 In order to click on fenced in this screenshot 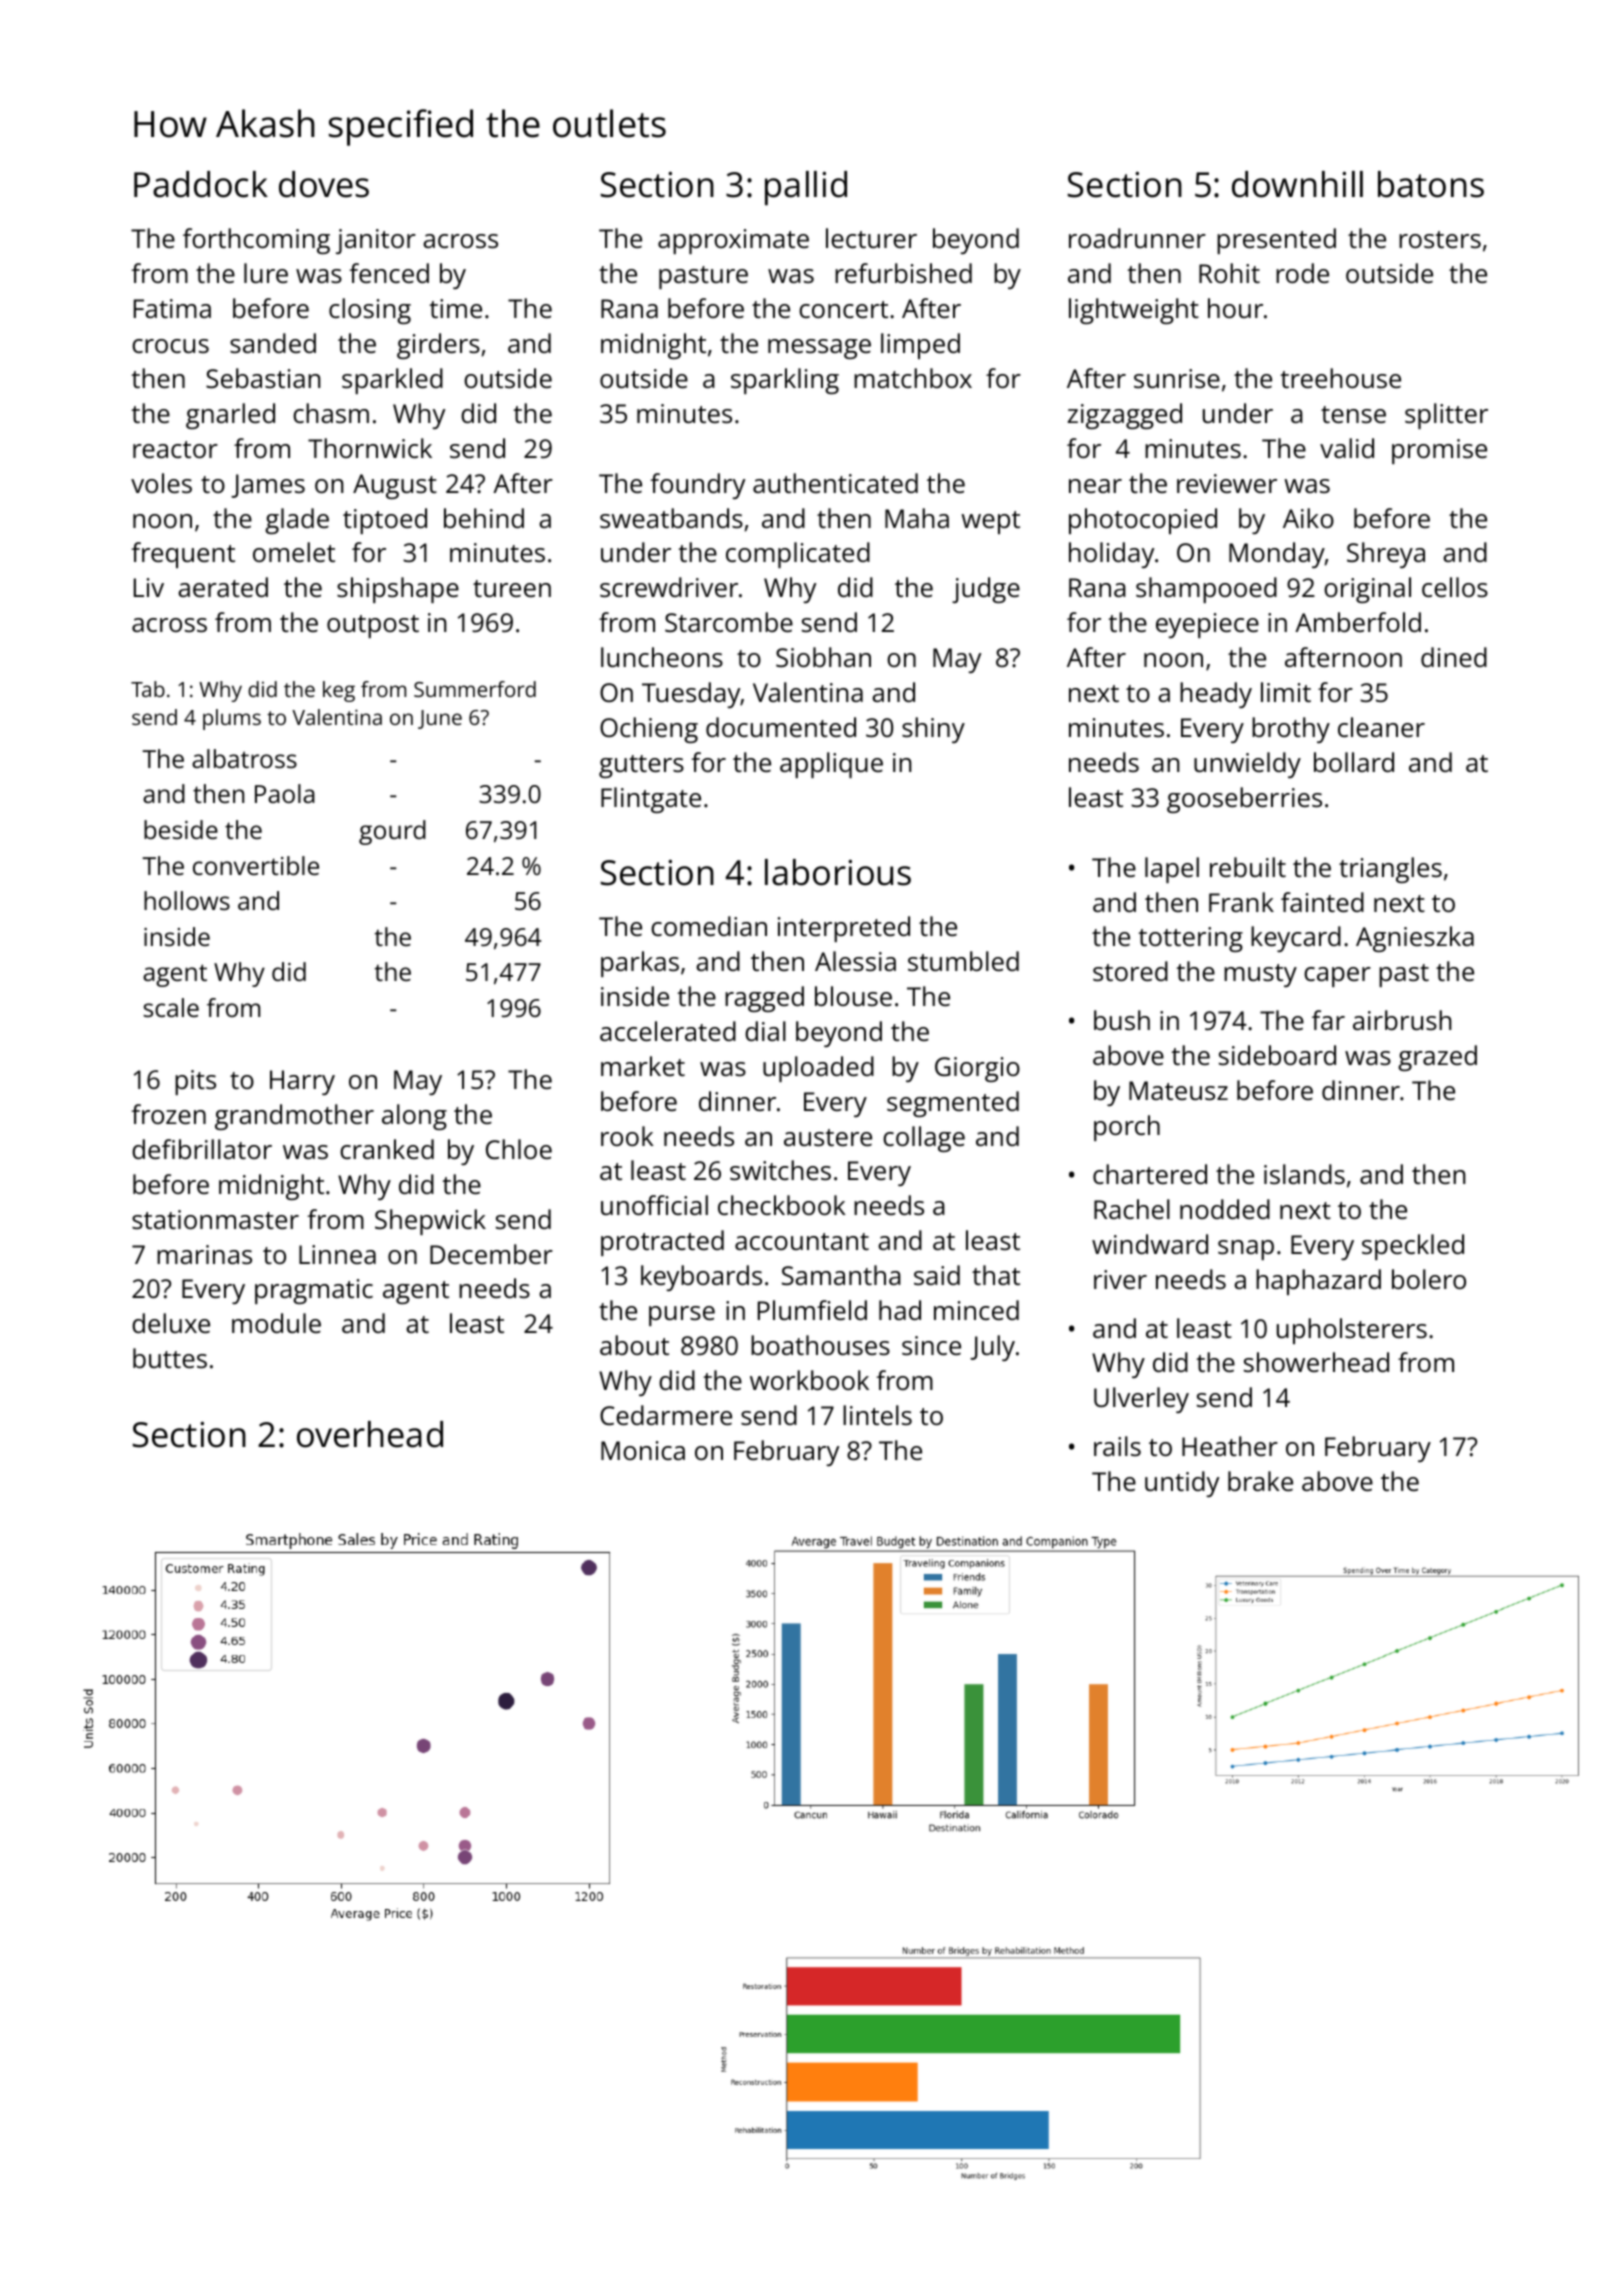, I will do `click(389, 273)`.
